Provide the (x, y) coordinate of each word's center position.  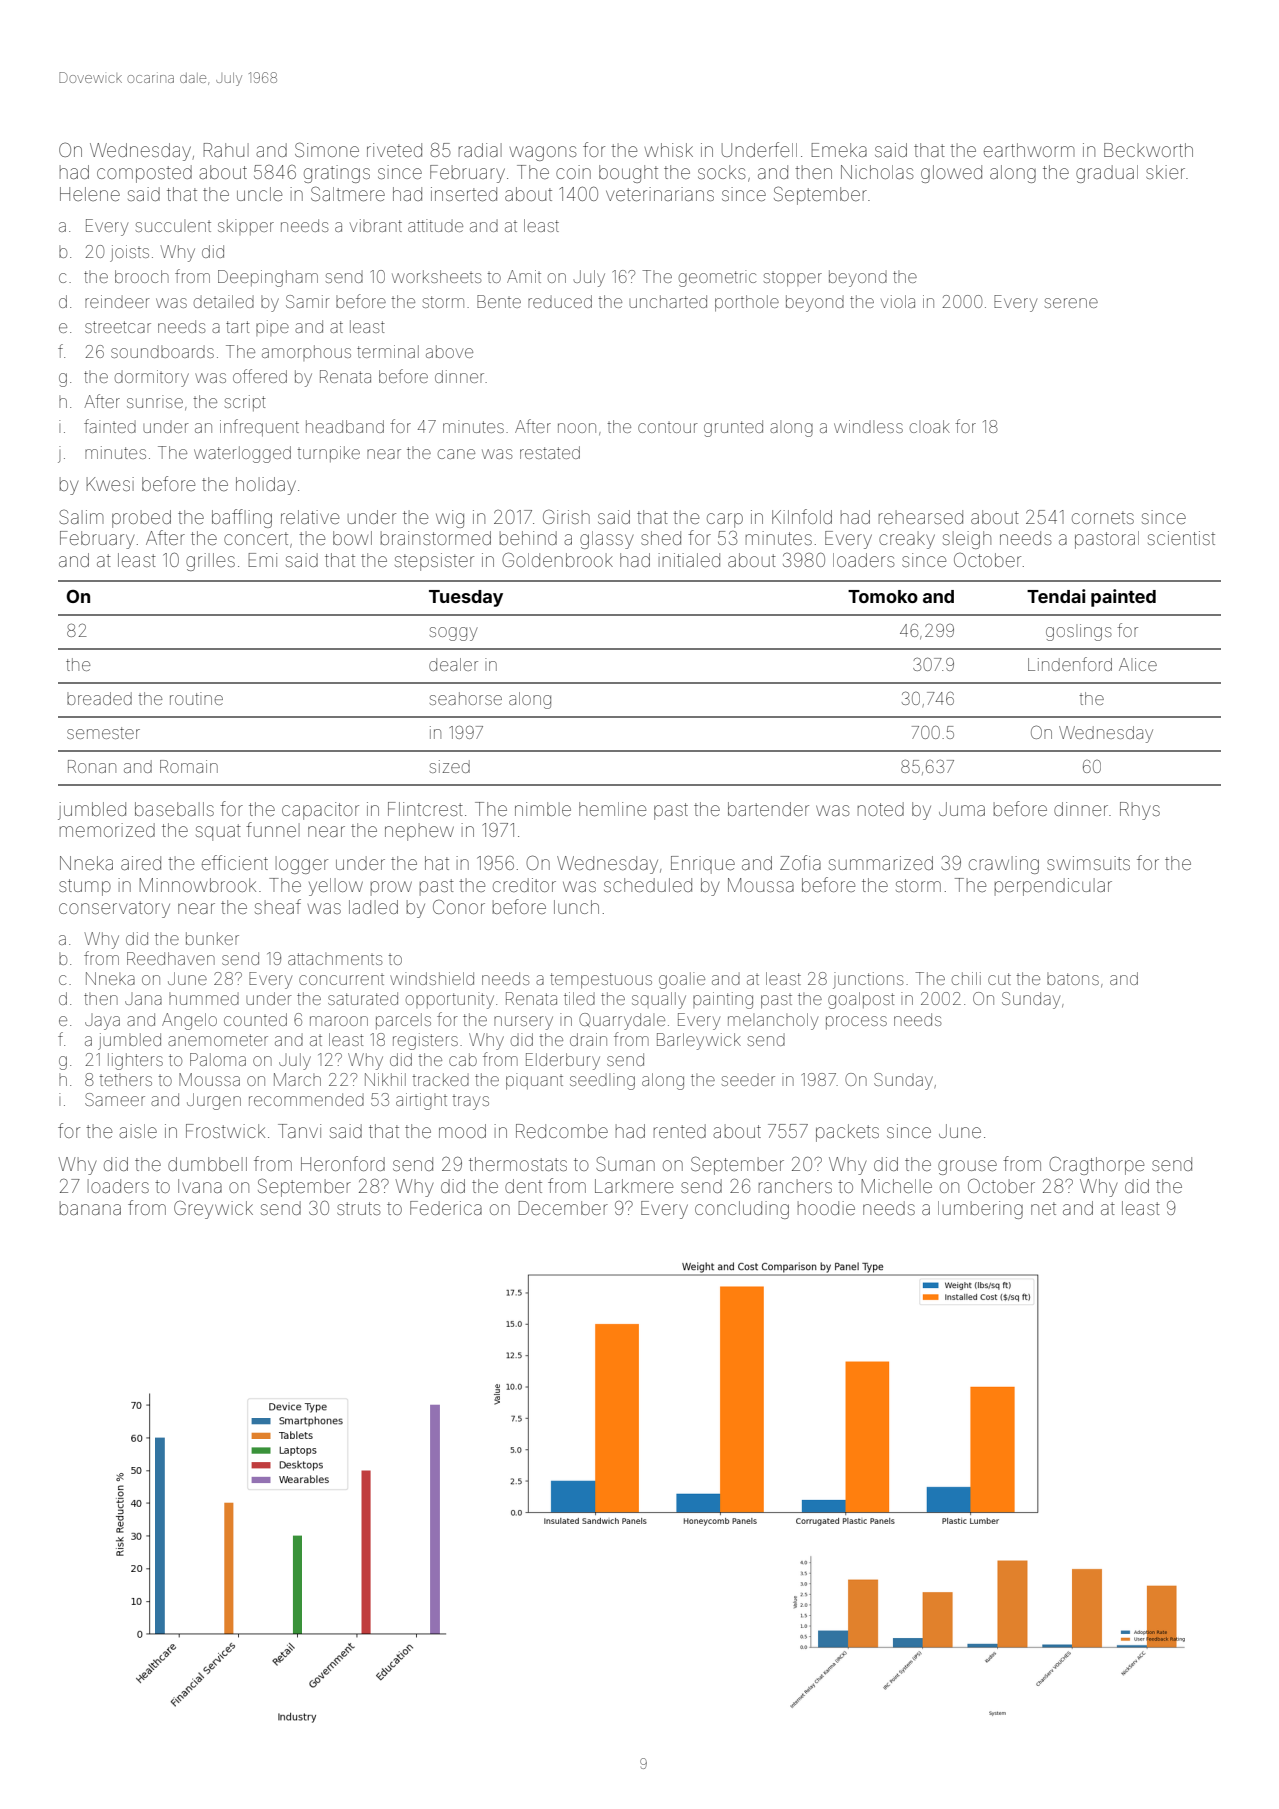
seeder (748, 1080)
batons (1073, 979)
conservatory (114, 909)
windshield (432, 978)
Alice (1138, 664)
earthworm (1029, 150)
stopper (793, 279)
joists (129, 253)
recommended (306, 1099)
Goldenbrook (557, 559)
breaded (99, 698)
